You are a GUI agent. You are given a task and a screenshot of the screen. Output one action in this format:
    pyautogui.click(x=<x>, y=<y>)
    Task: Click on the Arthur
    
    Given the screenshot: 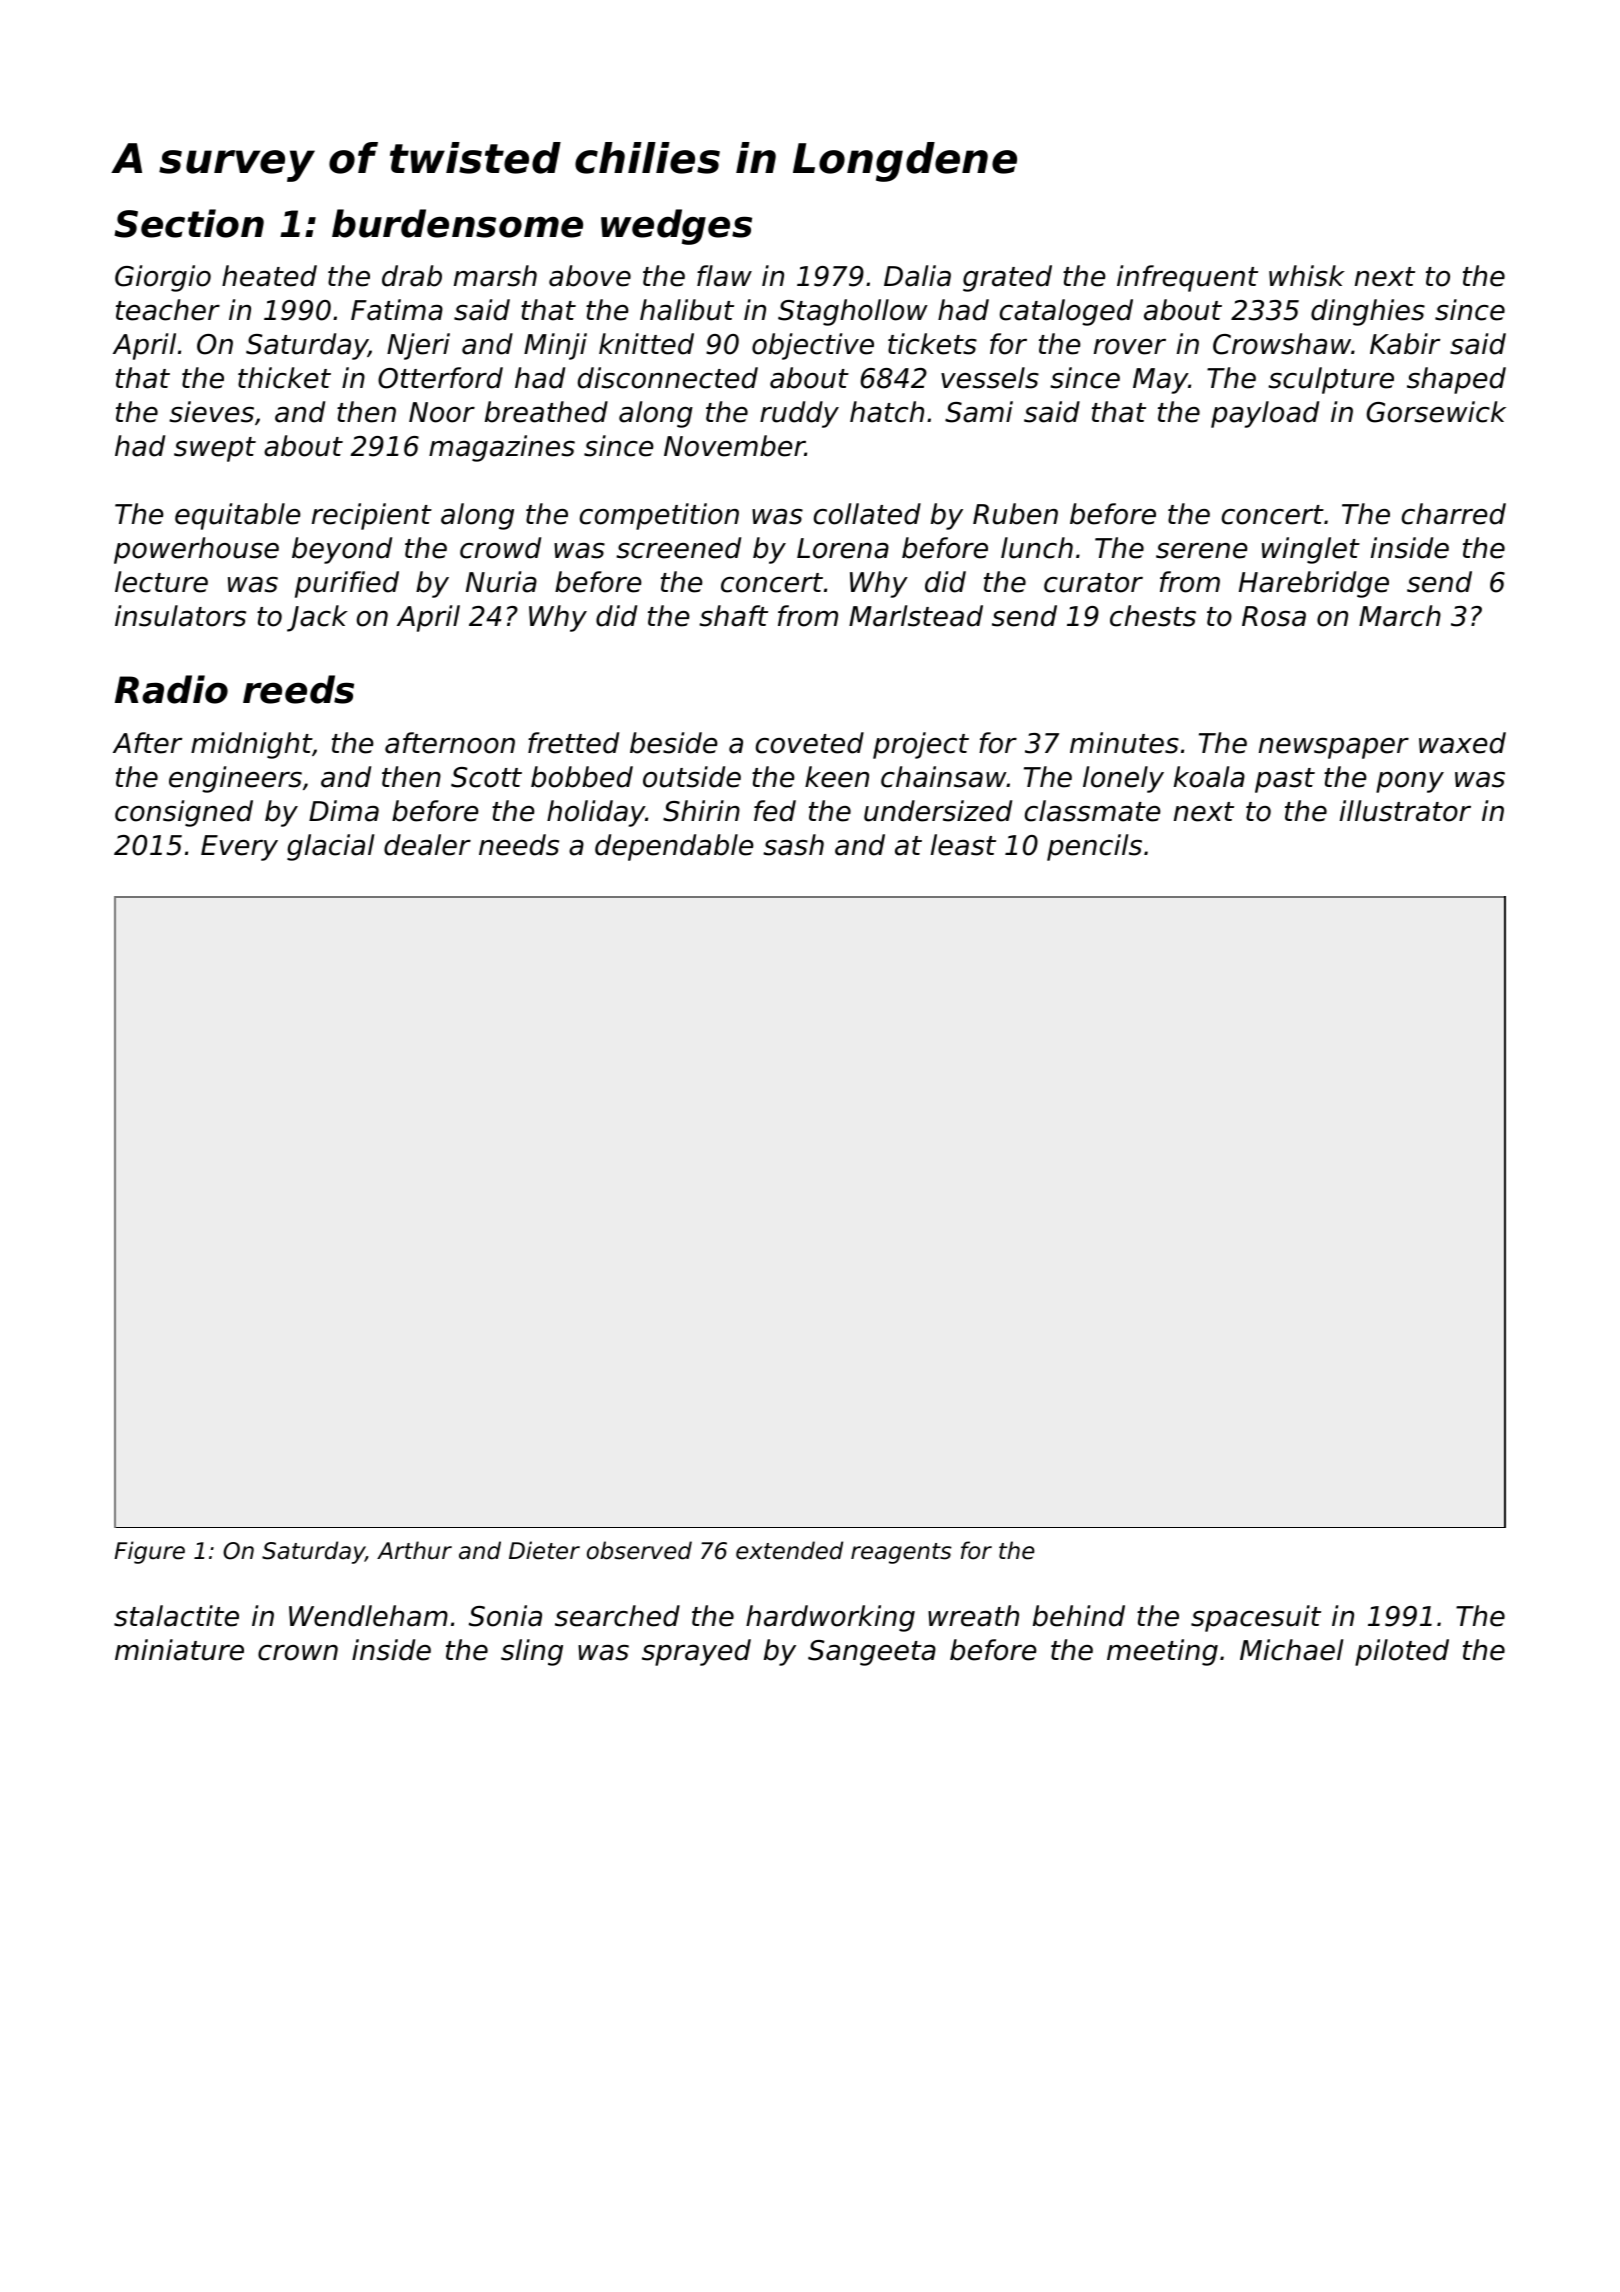 What is the action you would take?
    pyautogui.click(x=414, y=1550)
